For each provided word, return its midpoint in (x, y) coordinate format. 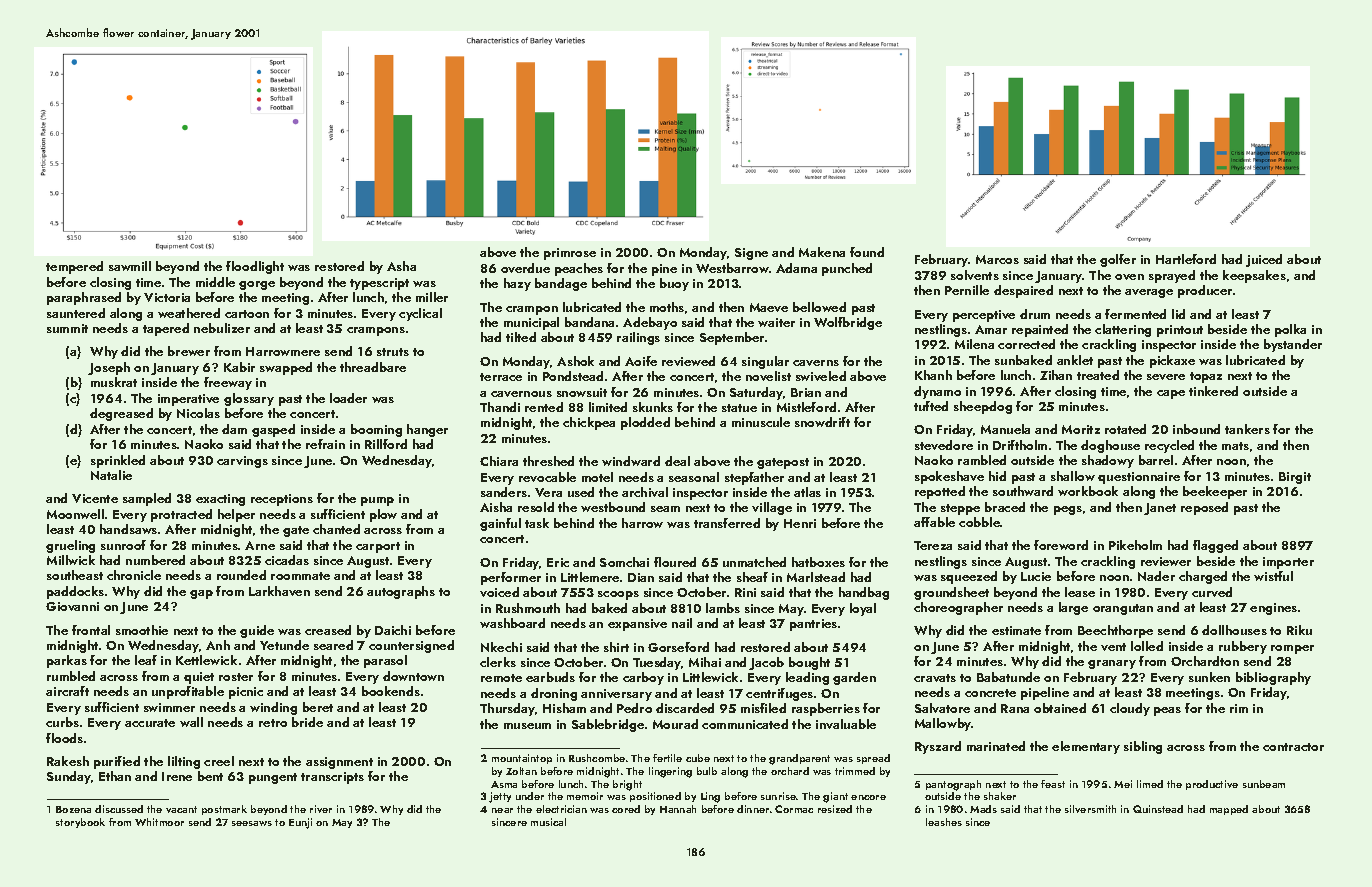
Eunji (300, 823)
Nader (1156, 576)
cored (626, 809)
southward (1023, 491)
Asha (401, 266)
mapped (1229, 810)
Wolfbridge (848, 323)
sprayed (1172, 276)
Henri (800, 523)
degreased (121, 414)
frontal (91, 630)
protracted (181, 515)
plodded (645, 423)
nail (682, 623)
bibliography (1273, 678)
